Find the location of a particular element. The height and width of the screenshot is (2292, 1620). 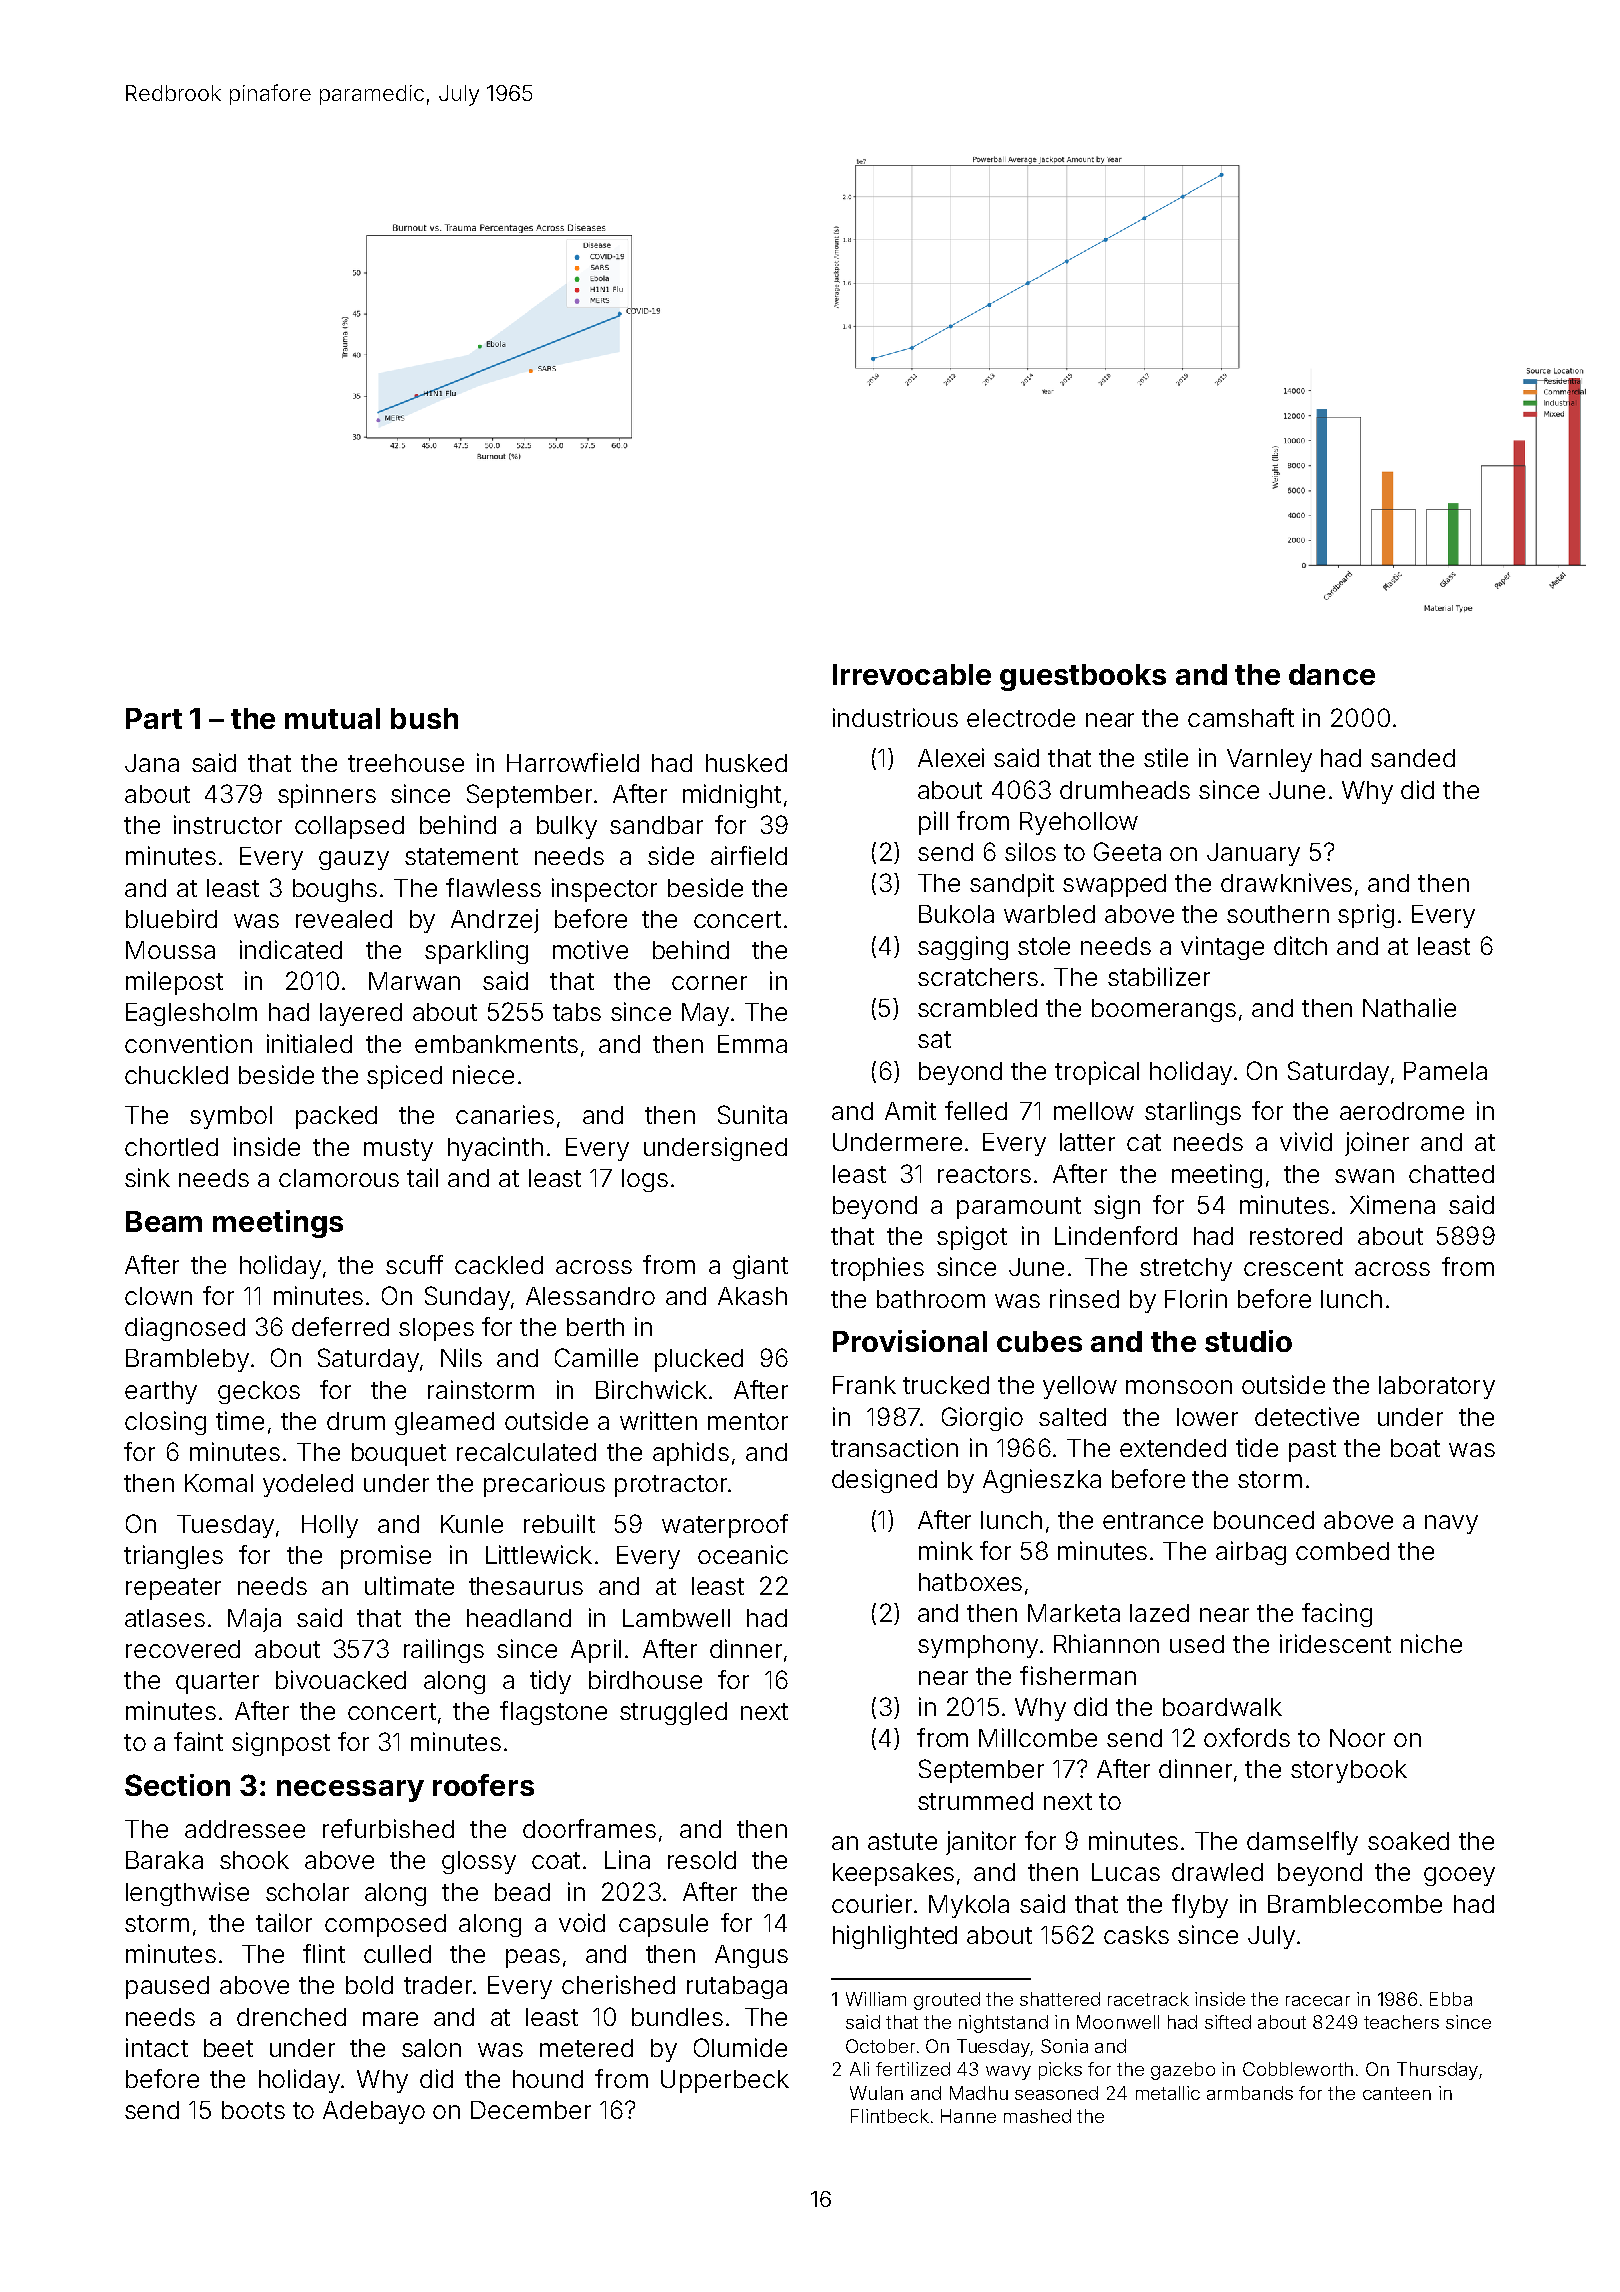

mink is located at coordinates (946, 1550).
